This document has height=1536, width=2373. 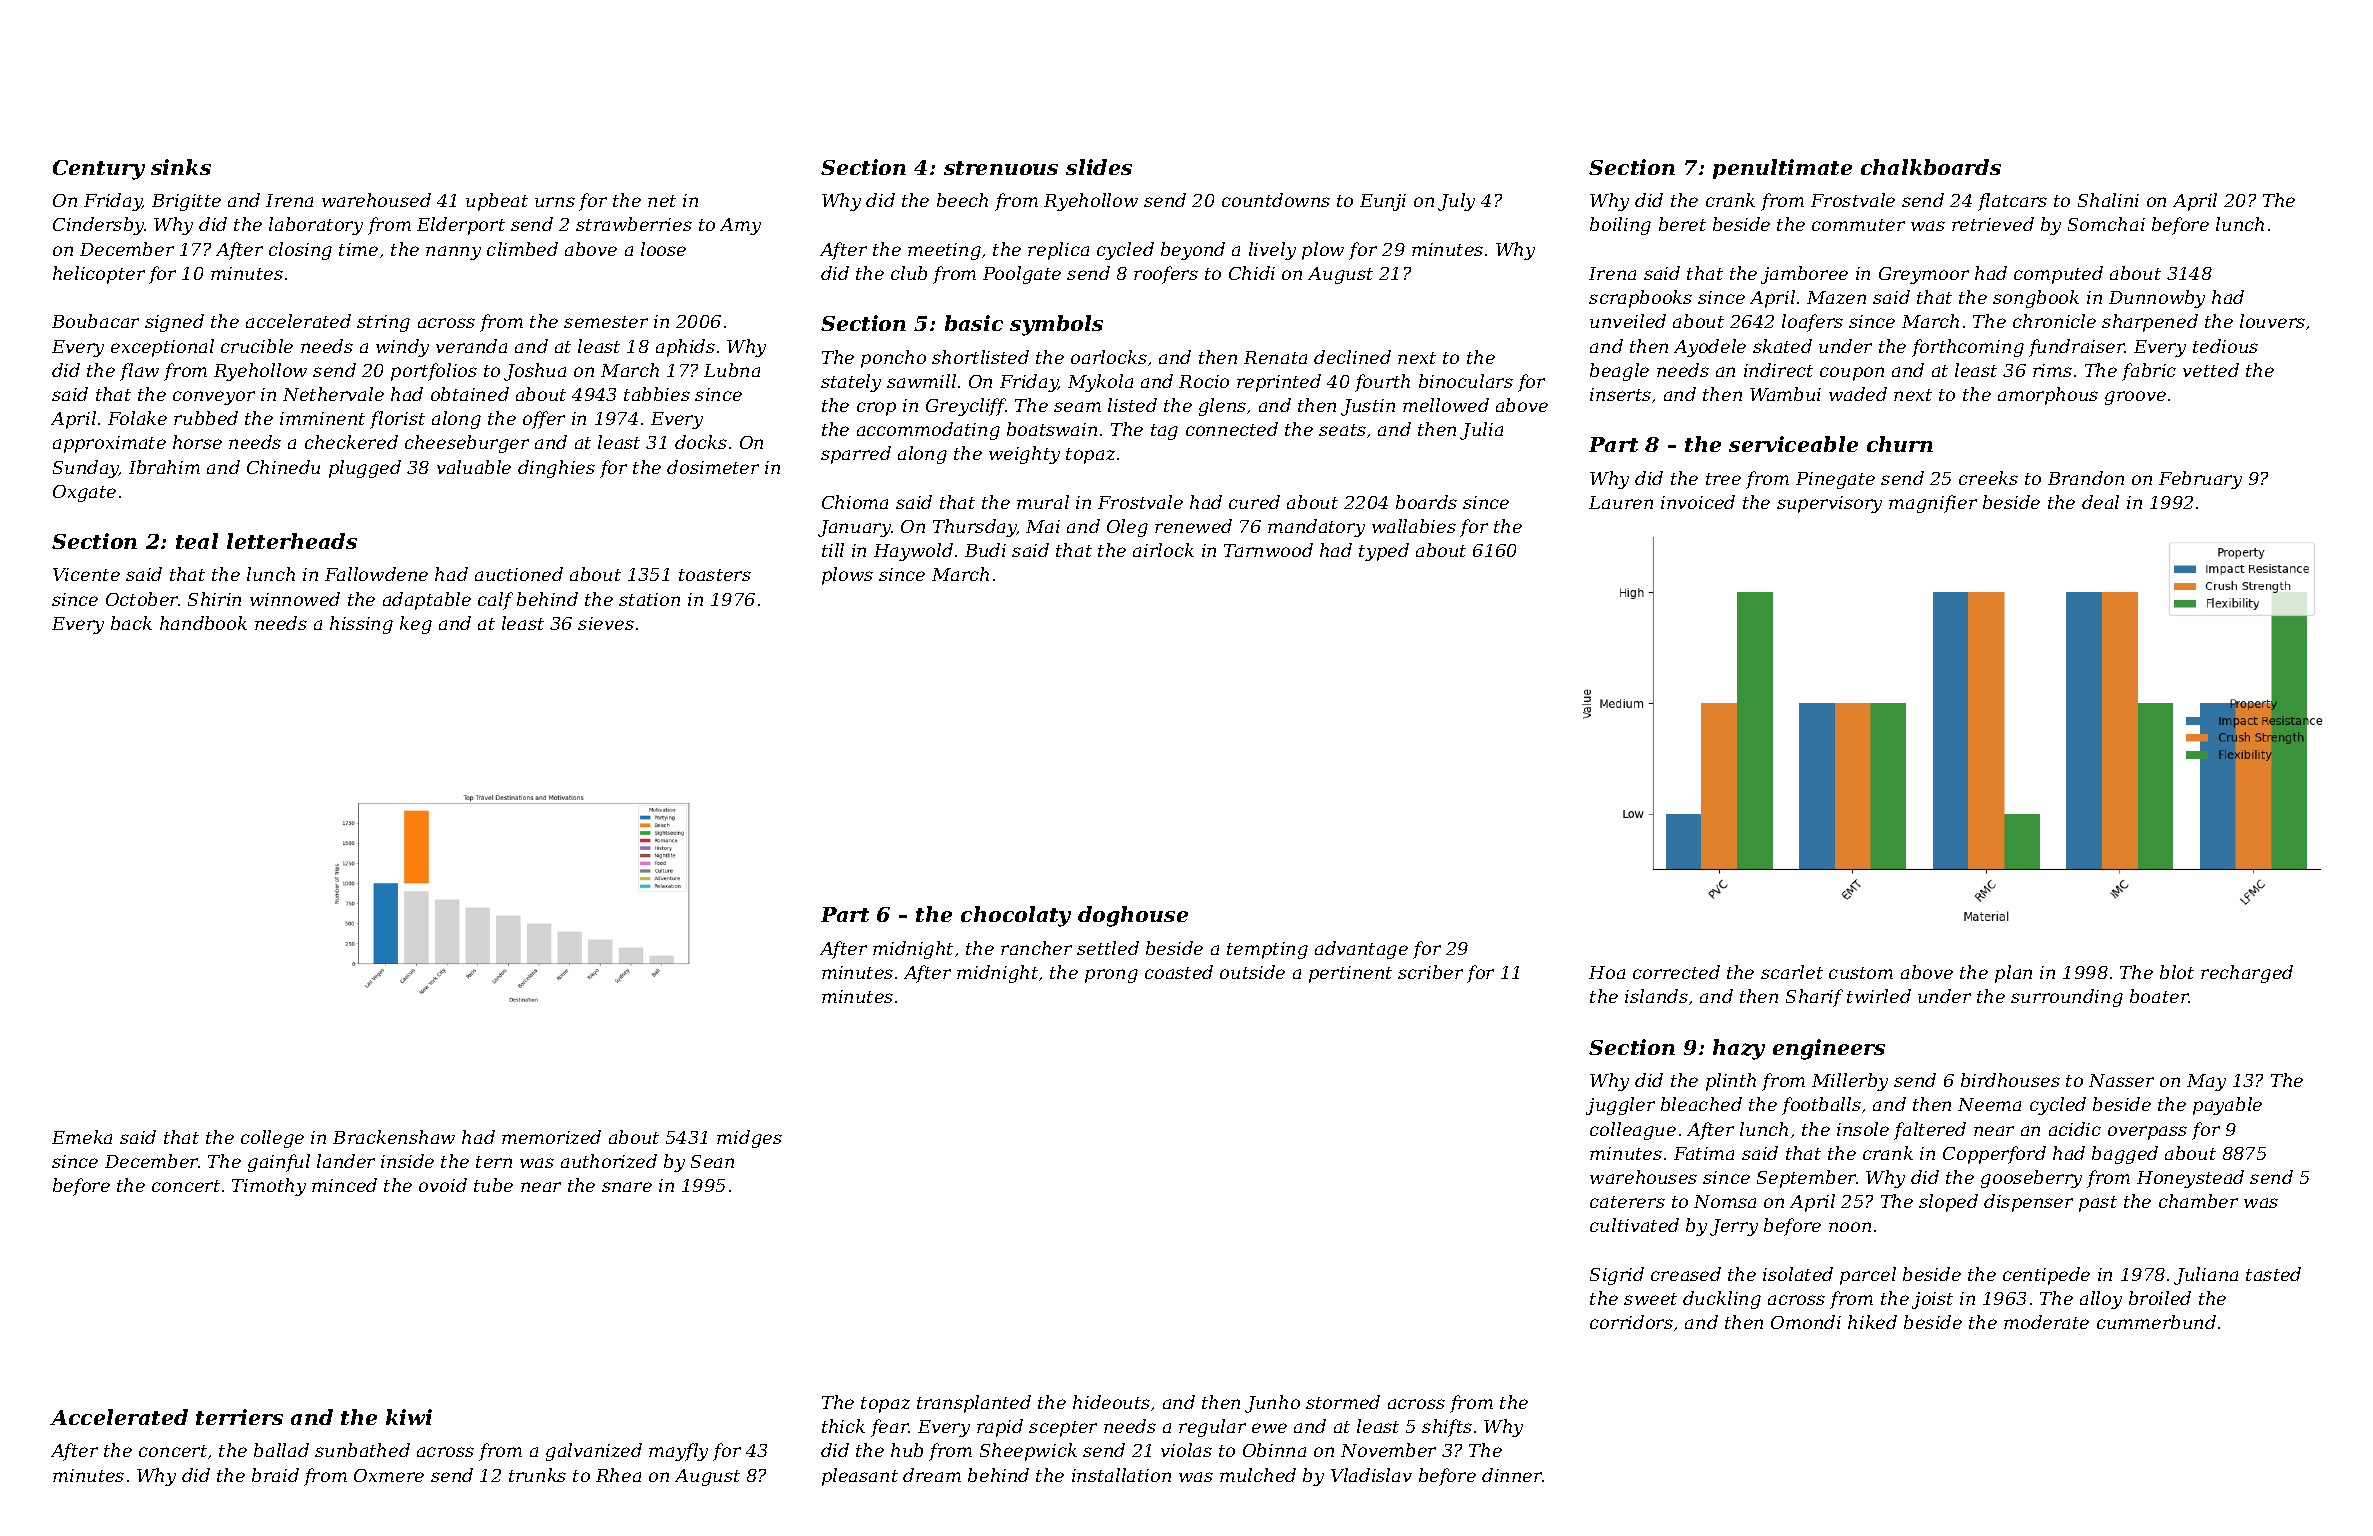 What do you see at coordinates (606, 623) in the document?
I see `sieves` at bounding box center [606, 623].
